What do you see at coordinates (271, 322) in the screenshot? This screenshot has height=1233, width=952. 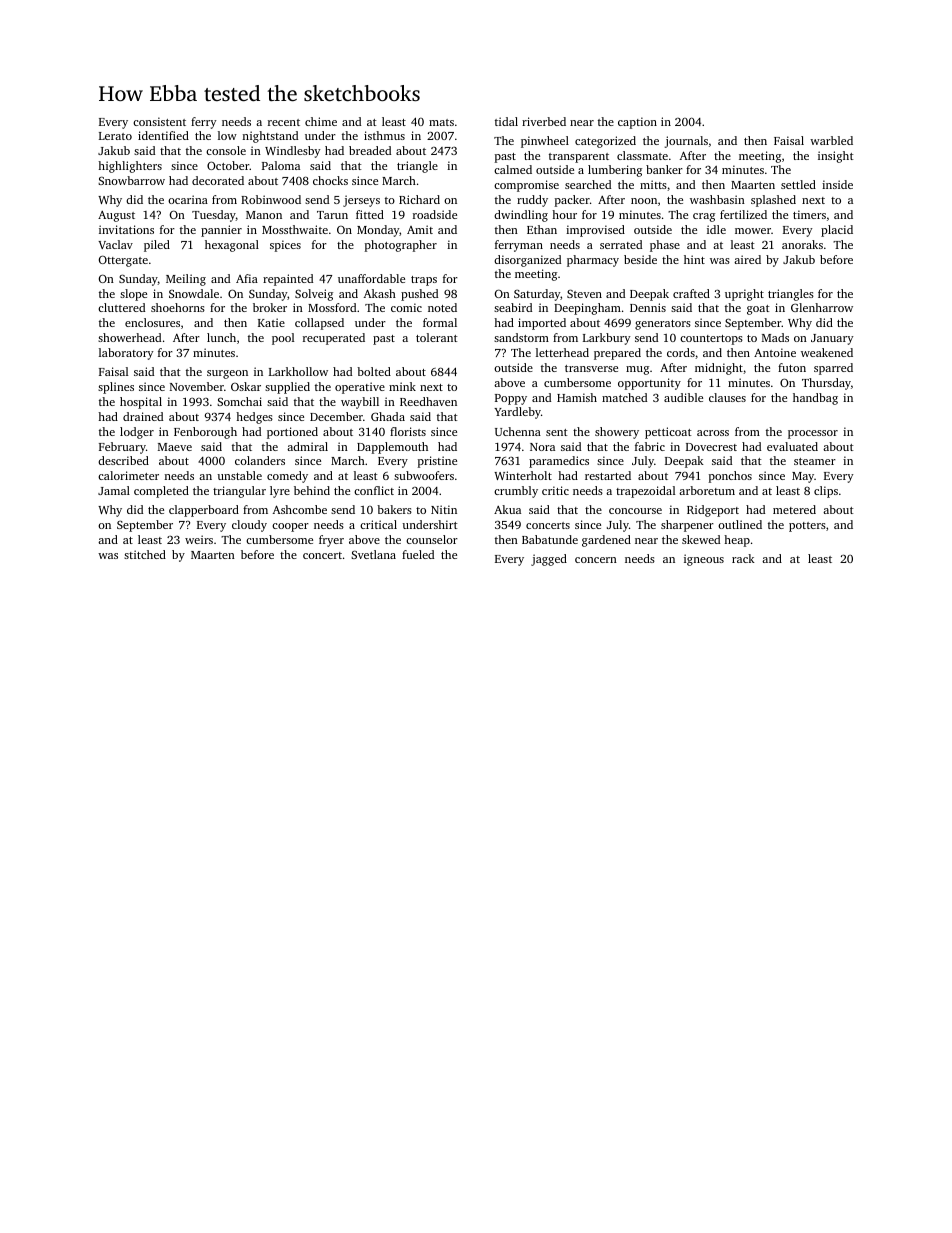 I see `Katie` at bounding box center [271, 322].
